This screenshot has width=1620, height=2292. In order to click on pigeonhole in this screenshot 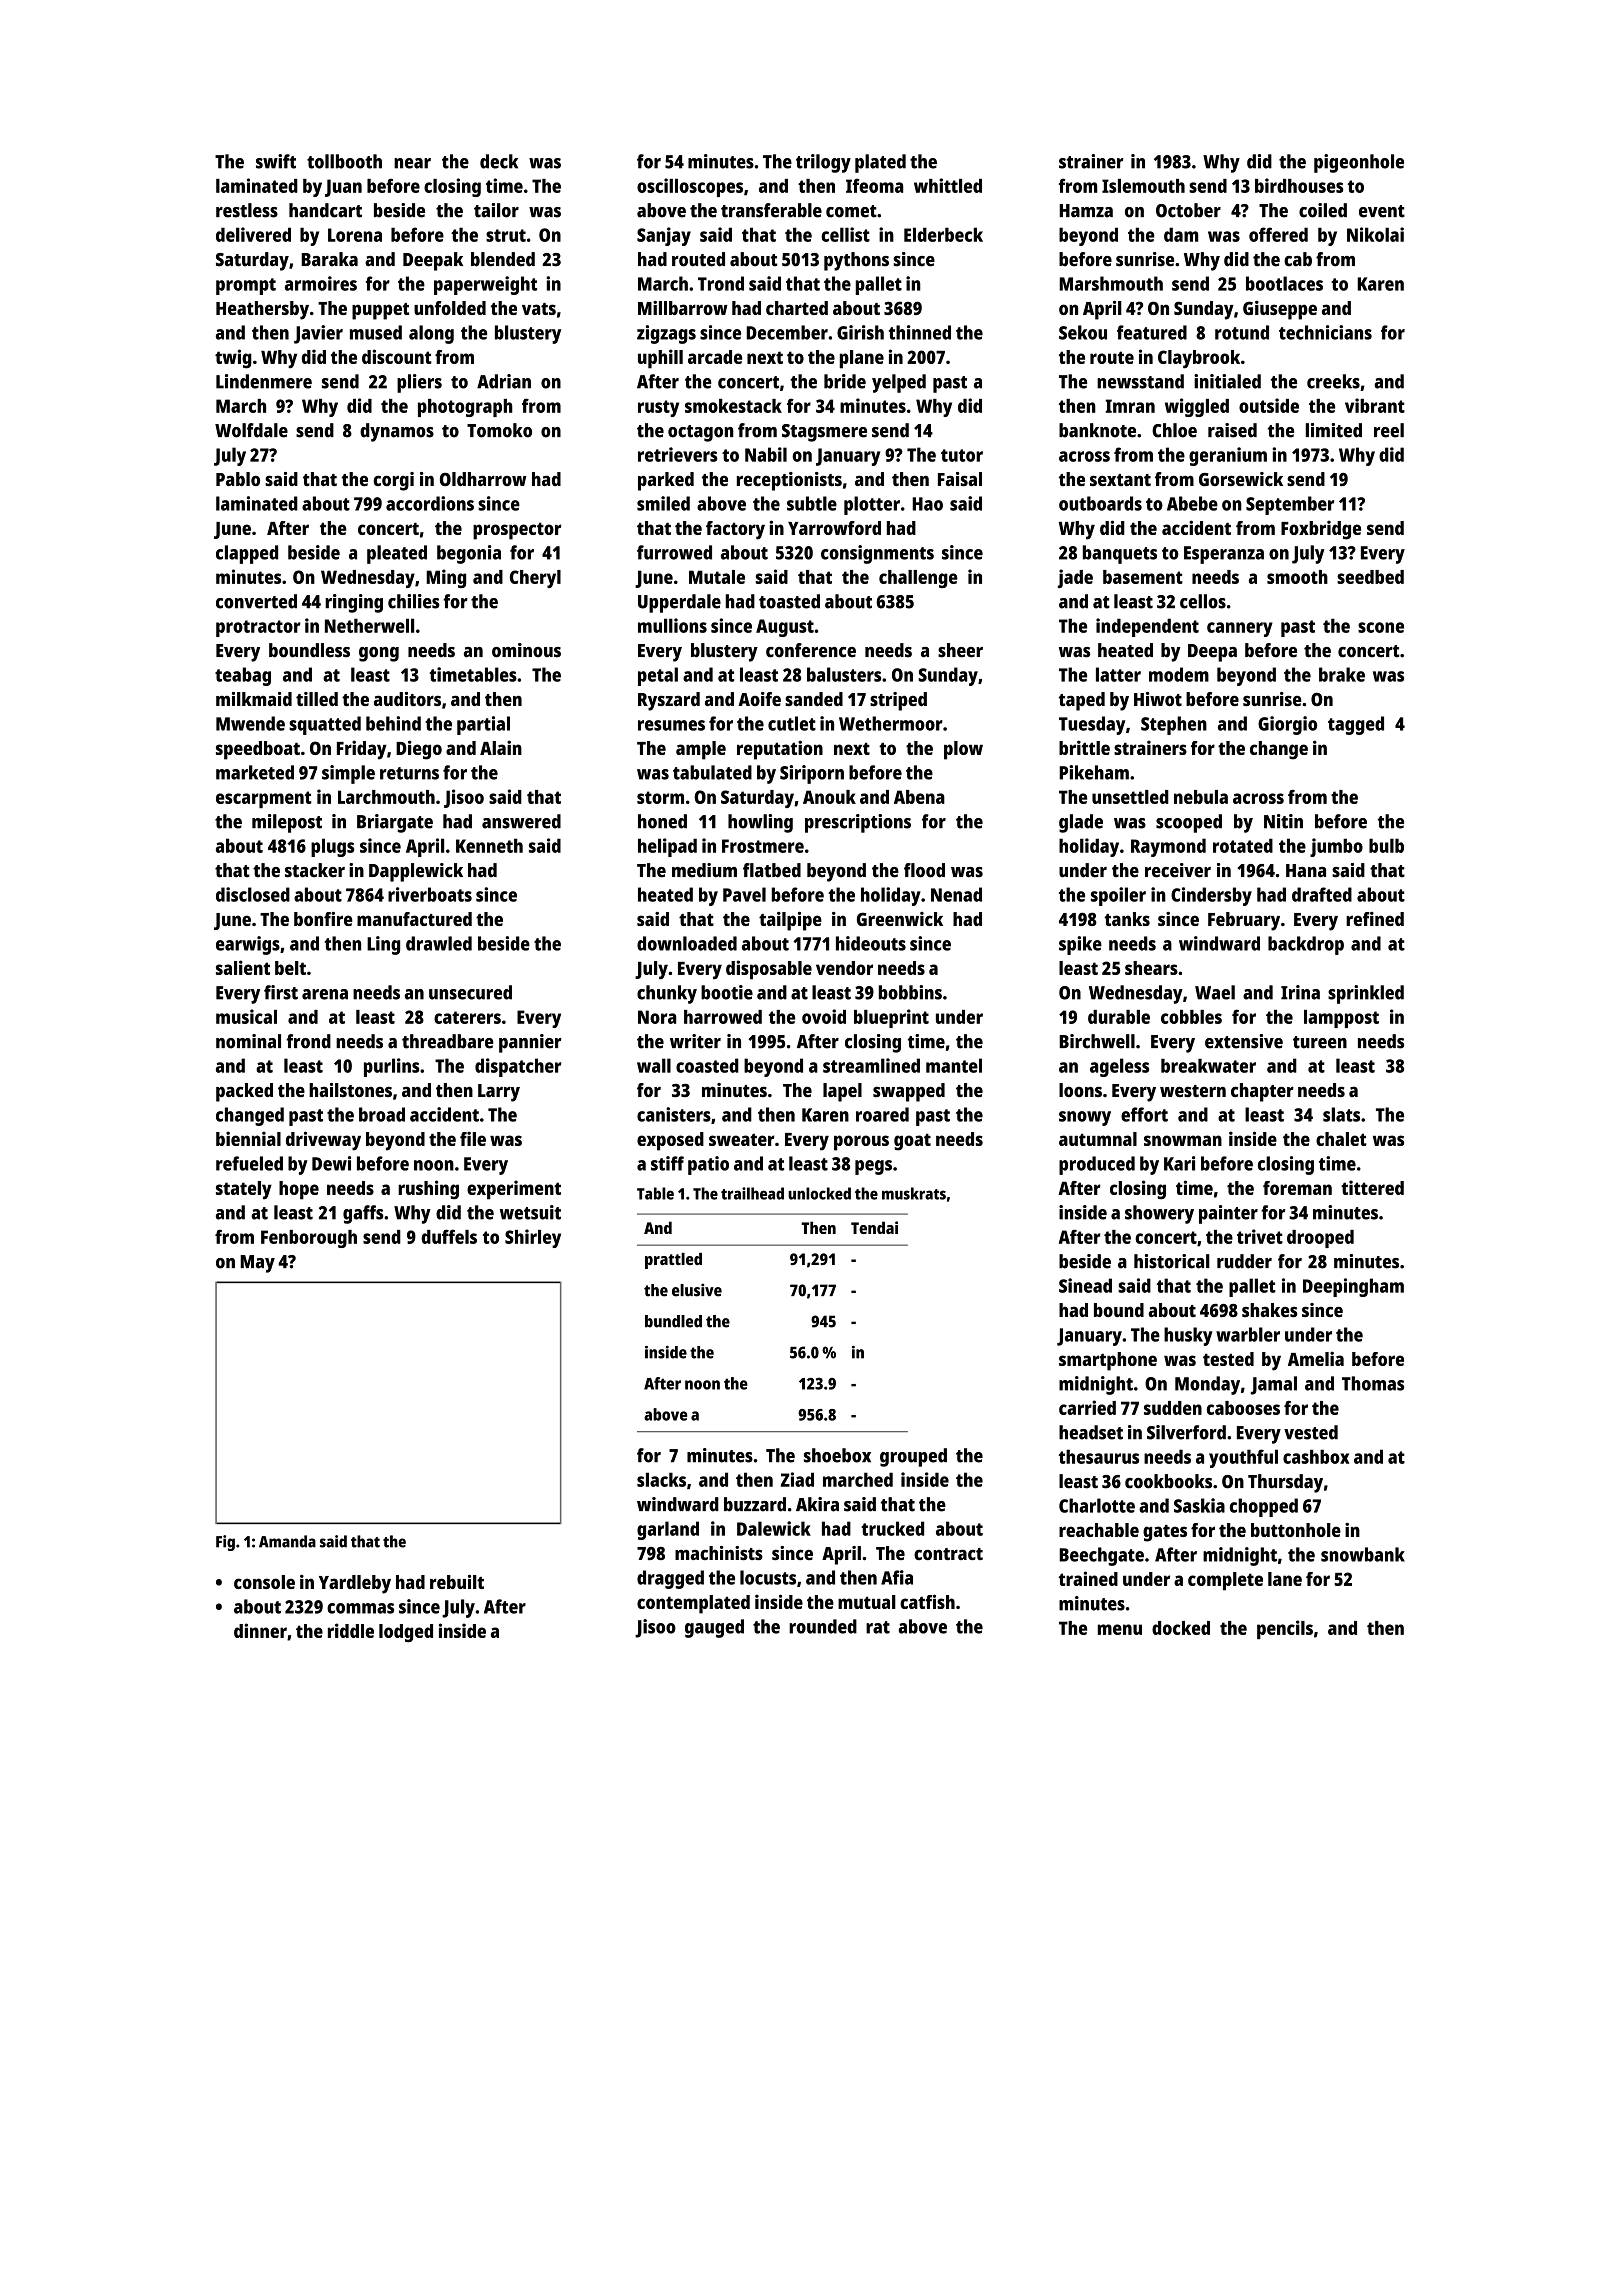, I will do `click(1359, 163)`.
